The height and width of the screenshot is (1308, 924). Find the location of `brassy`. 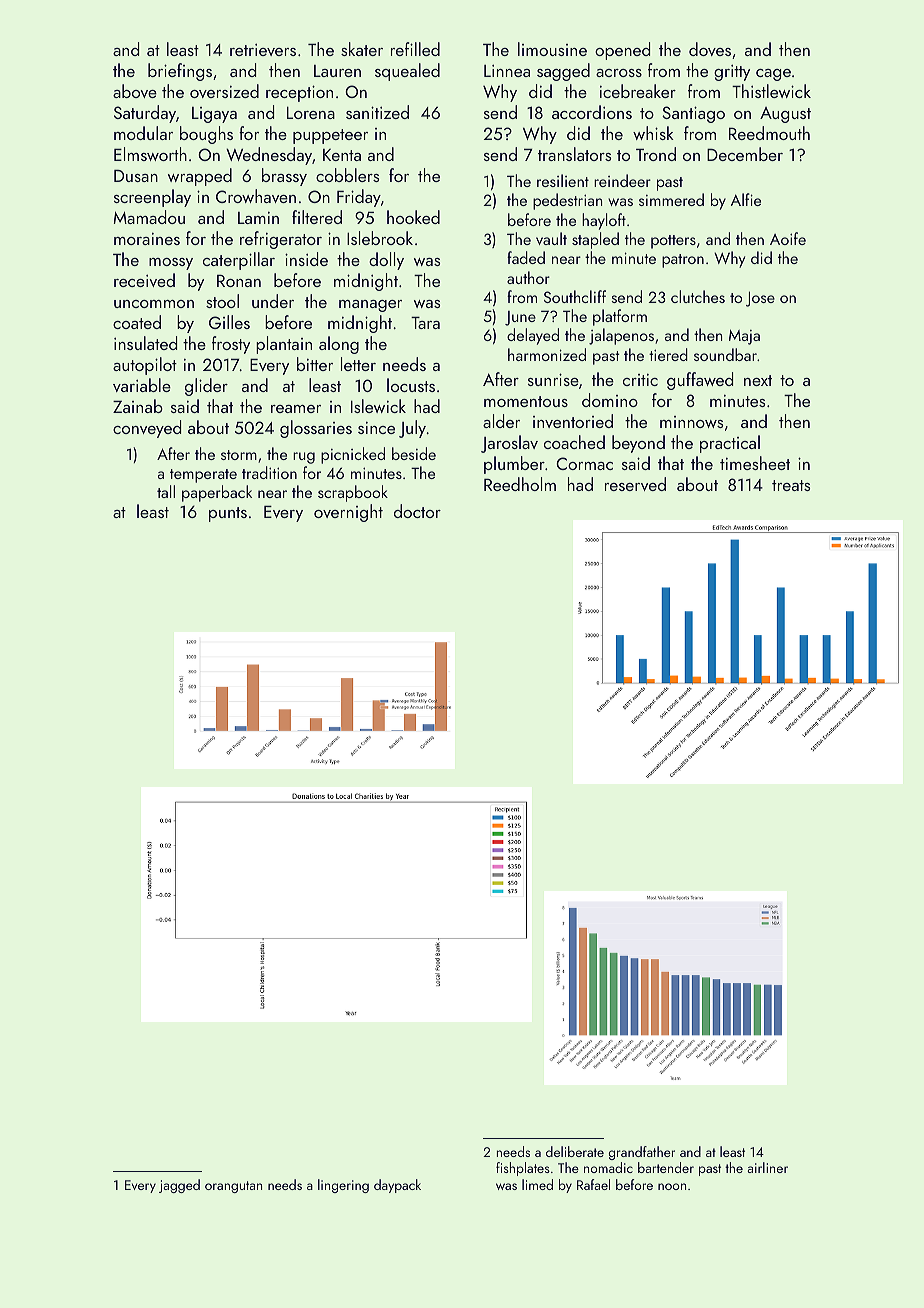

brassy is located at coordinates (284, 177).
